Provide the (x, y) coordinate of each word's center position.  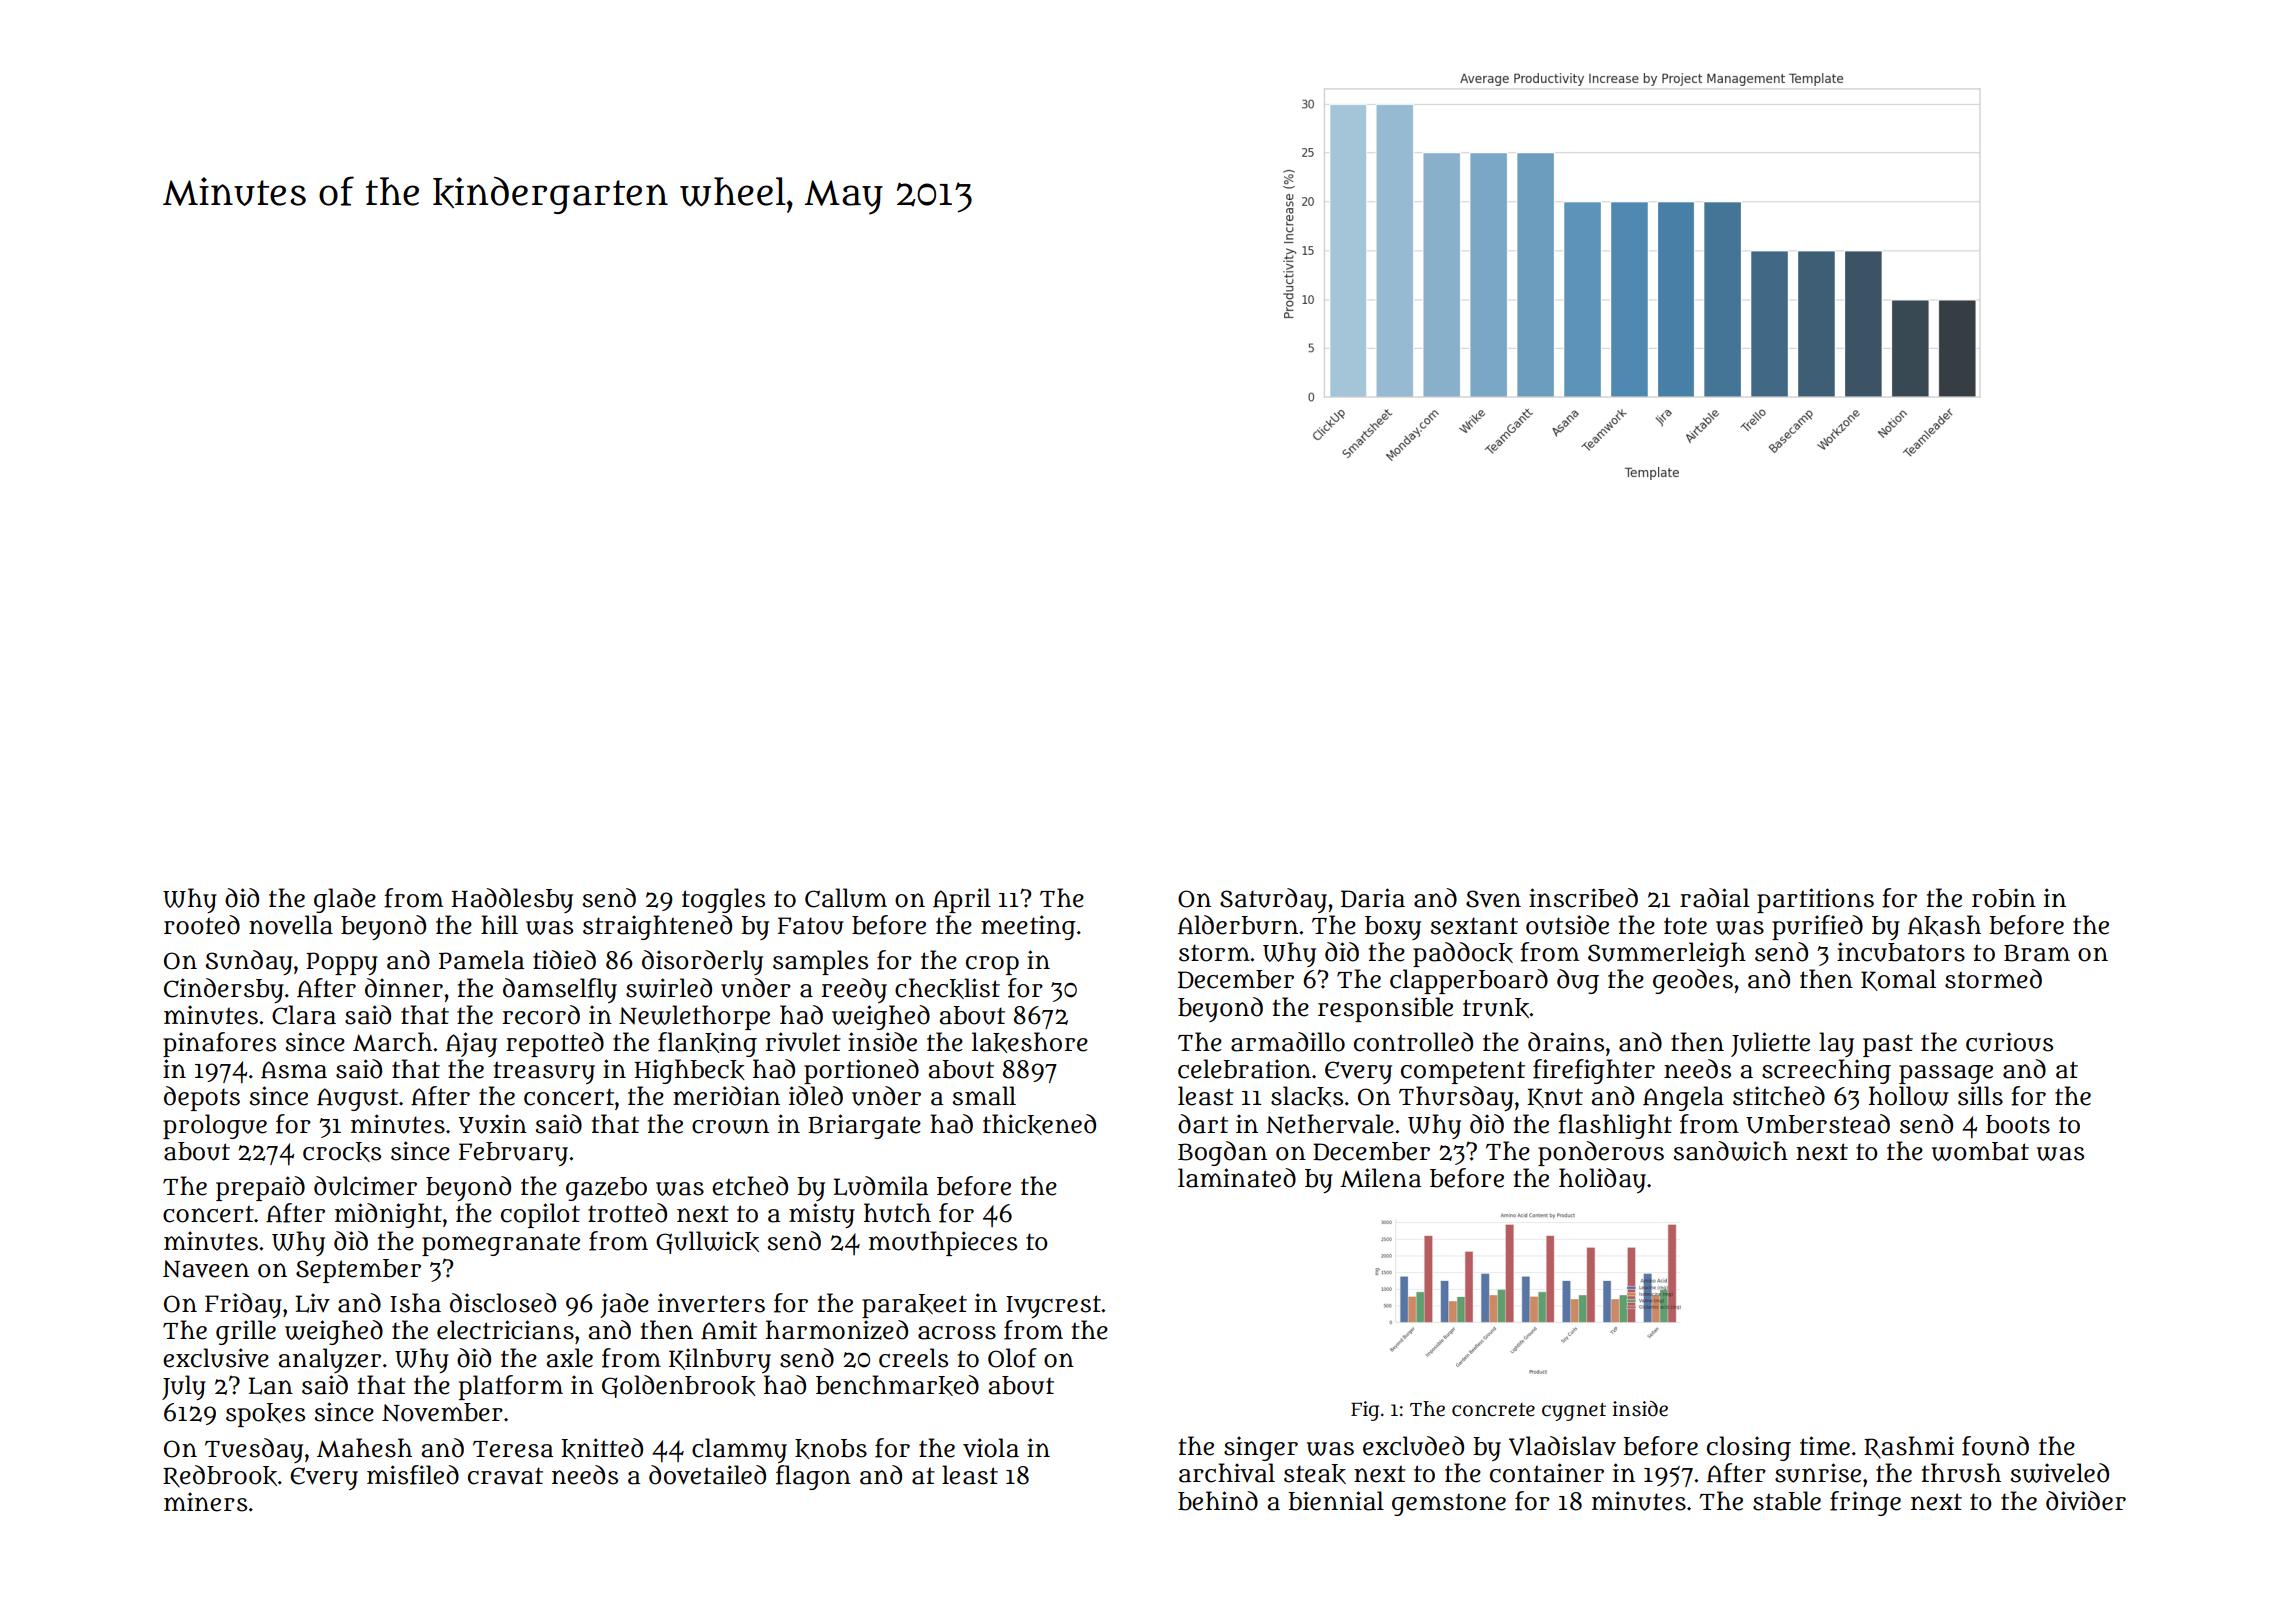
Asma (294, 1070)
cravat (505, 1476)
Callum (846, 898)
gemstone (1449, 1504)
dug (1578, 981)
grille (246, 1332)
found (1995, 1446)
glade (345, 900)
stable (1787, 1501)
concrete (1493, 1410)
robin (2004, 898)
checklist (947, 988)
